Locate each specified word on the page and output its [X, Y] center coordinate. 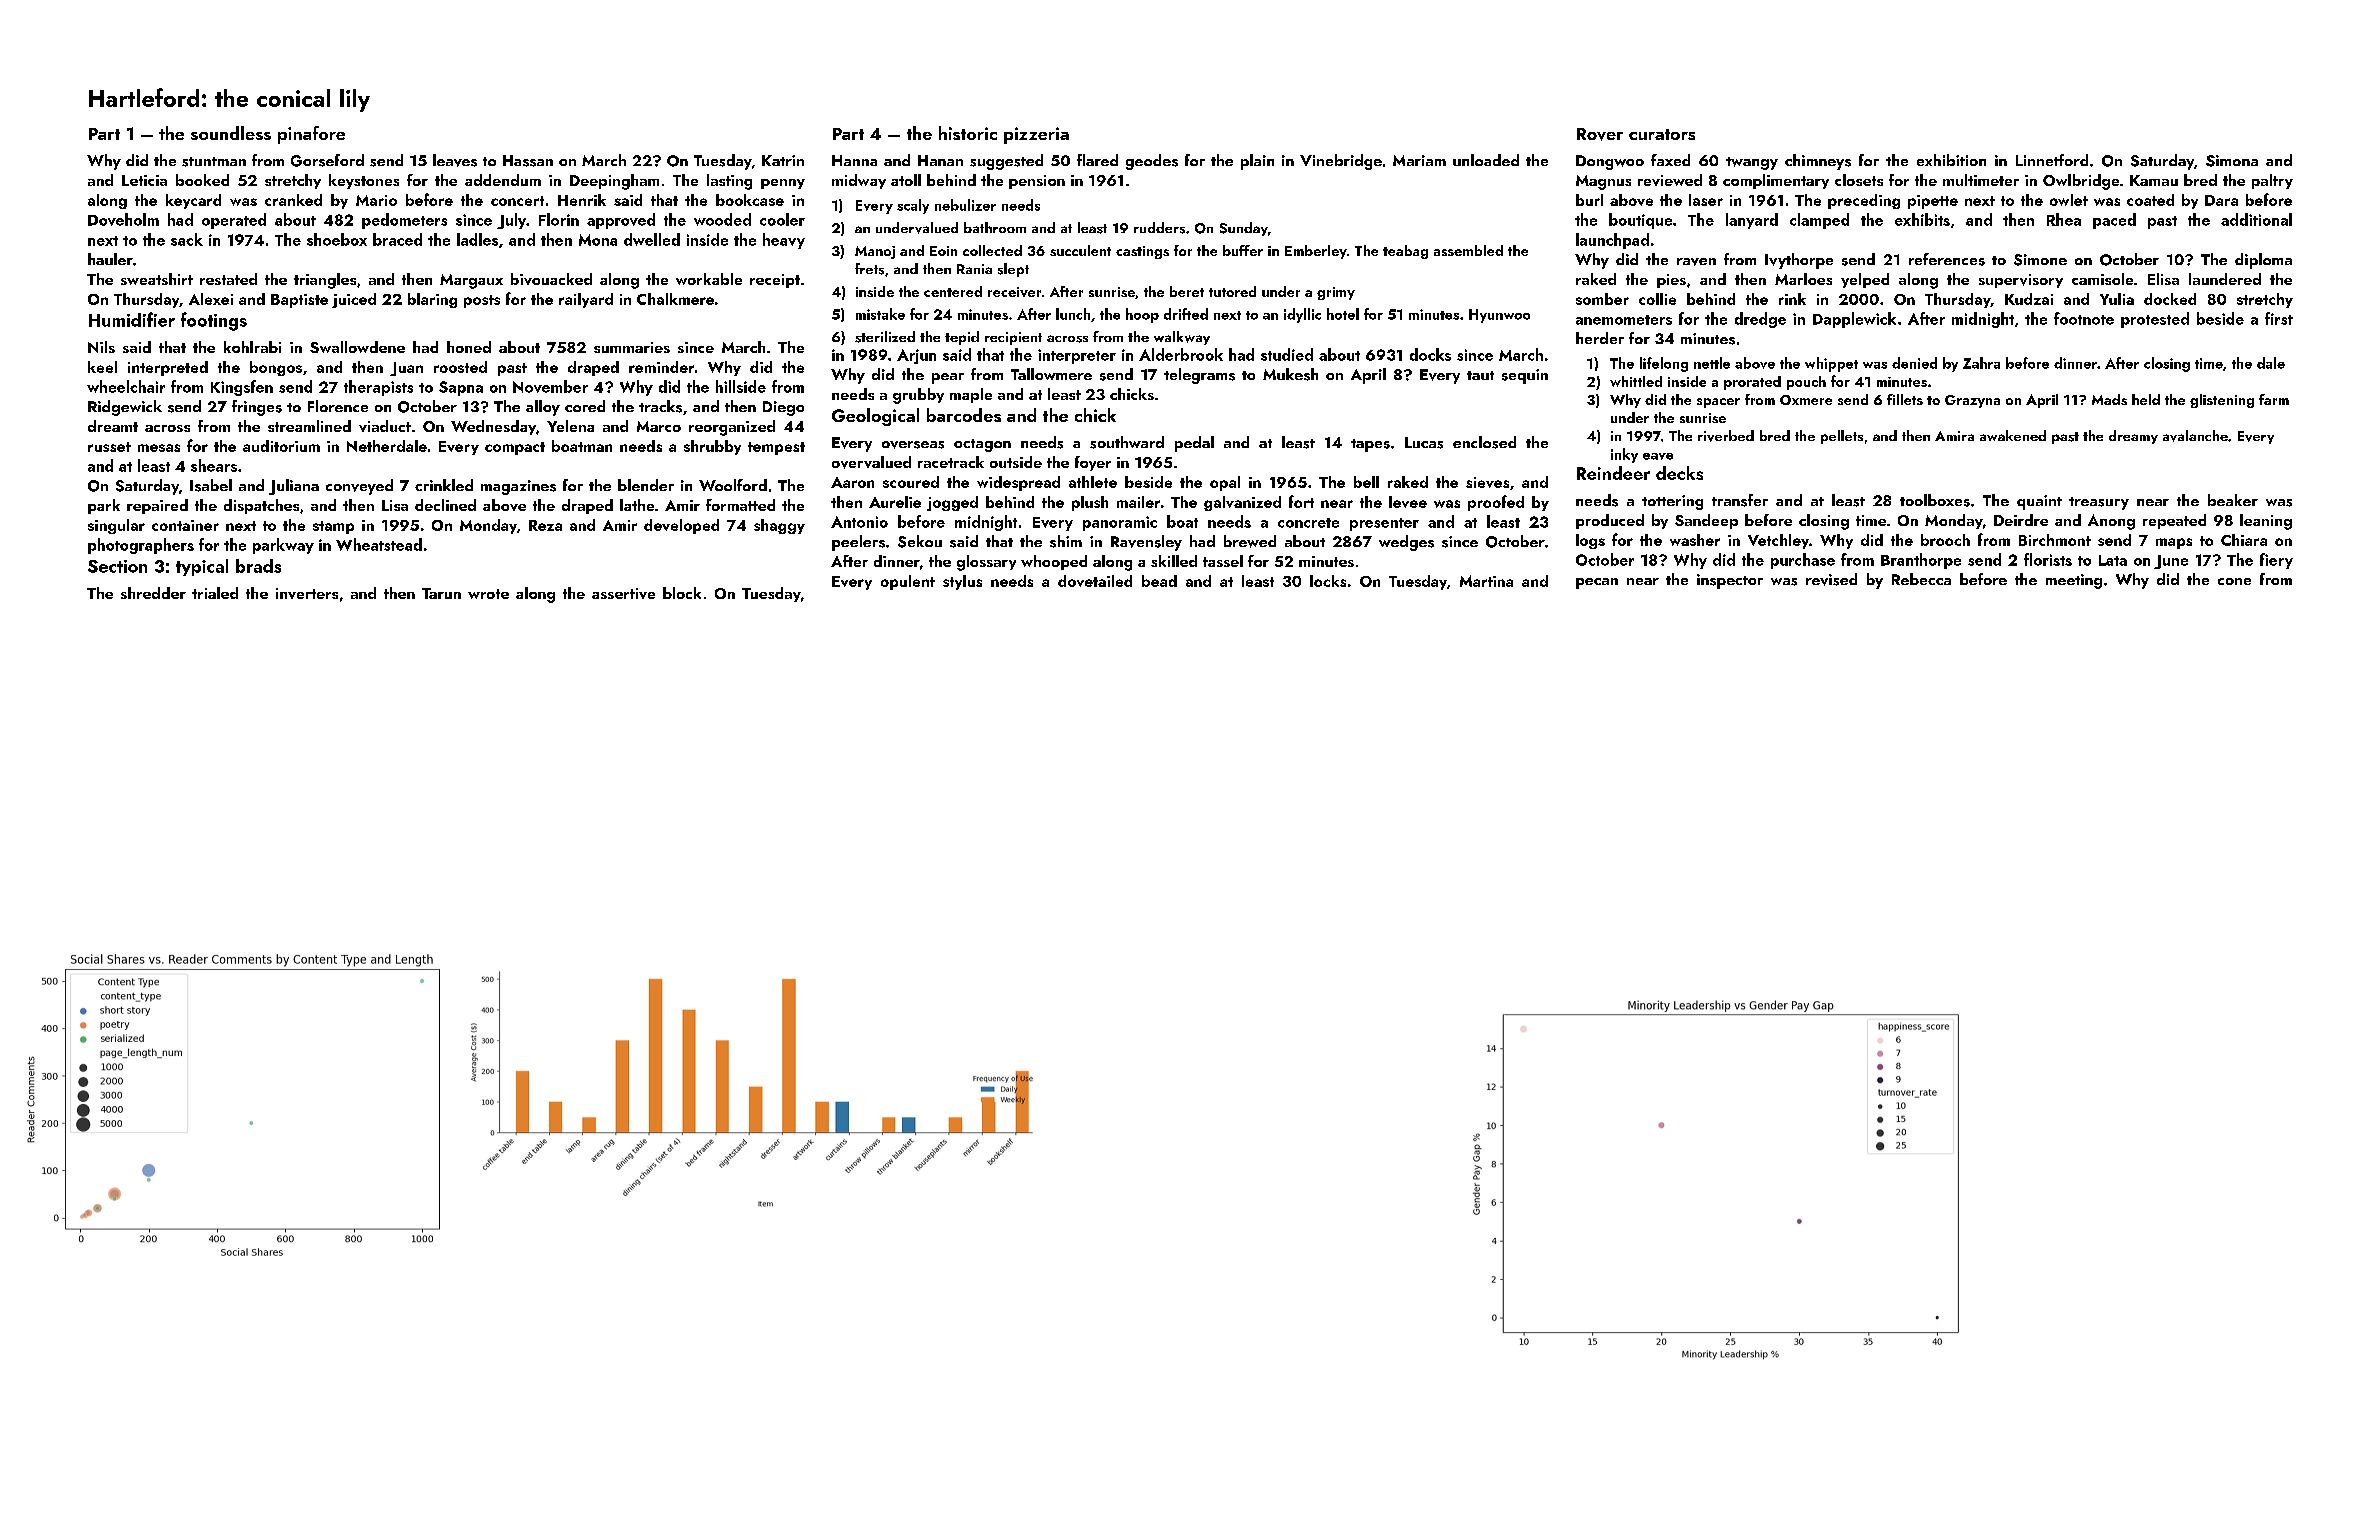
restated [228, 279]
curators [1662, 134]
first [2279, 318]
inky [1624, 455]
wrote [488, 594]
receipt [775, 281]
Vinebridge [1341, 162]
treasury [2099, 503]
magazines [518, 487]
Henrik [582, 200]
